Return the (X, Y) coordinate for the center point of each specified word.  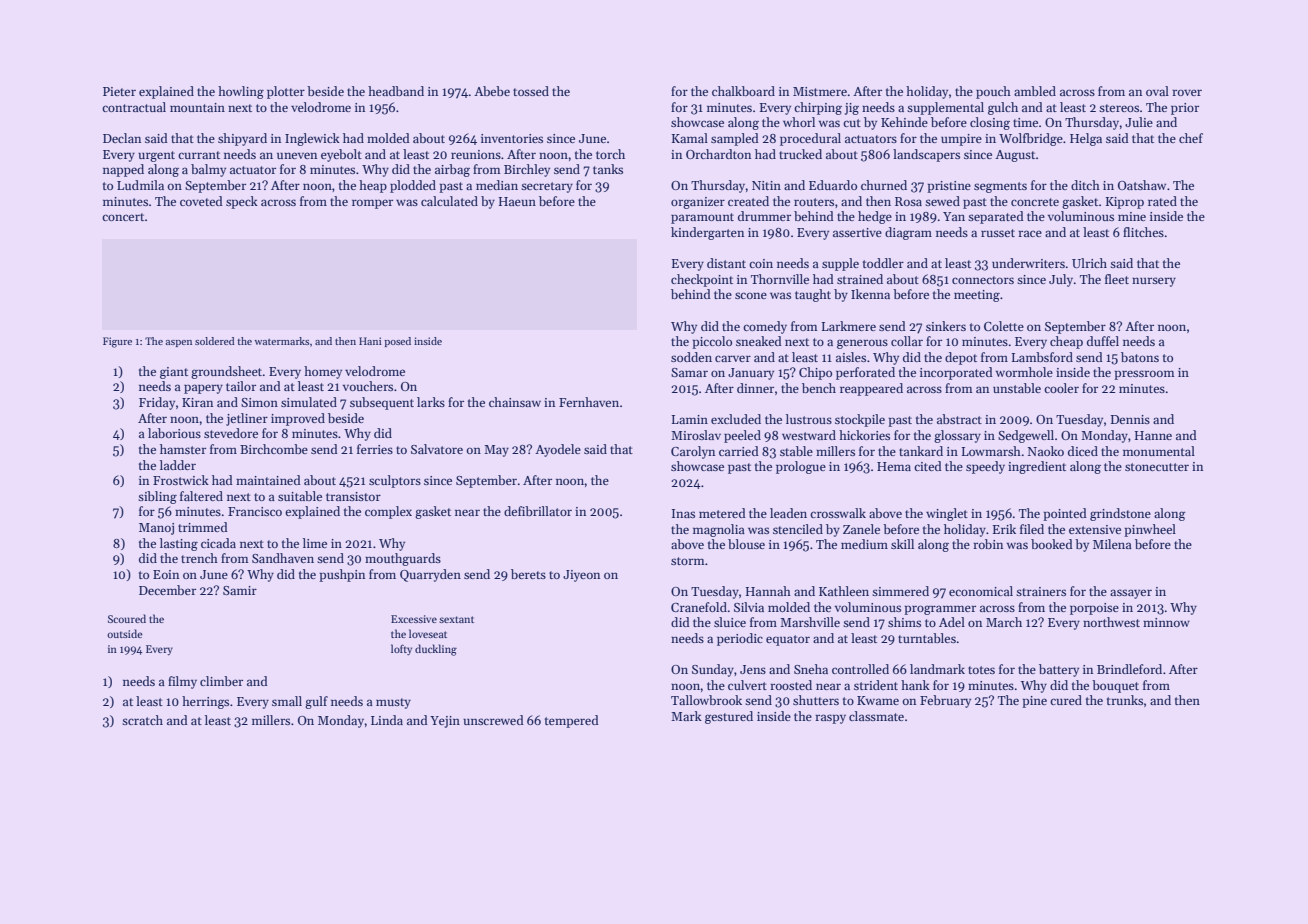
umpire (961, 140)
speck (242, 202)
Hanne (1153, 435)
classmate (876, 716)
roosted (791, 685)
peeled (742, 436)
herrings (205, 702)
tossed (531, 91)
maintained (268, 480)
